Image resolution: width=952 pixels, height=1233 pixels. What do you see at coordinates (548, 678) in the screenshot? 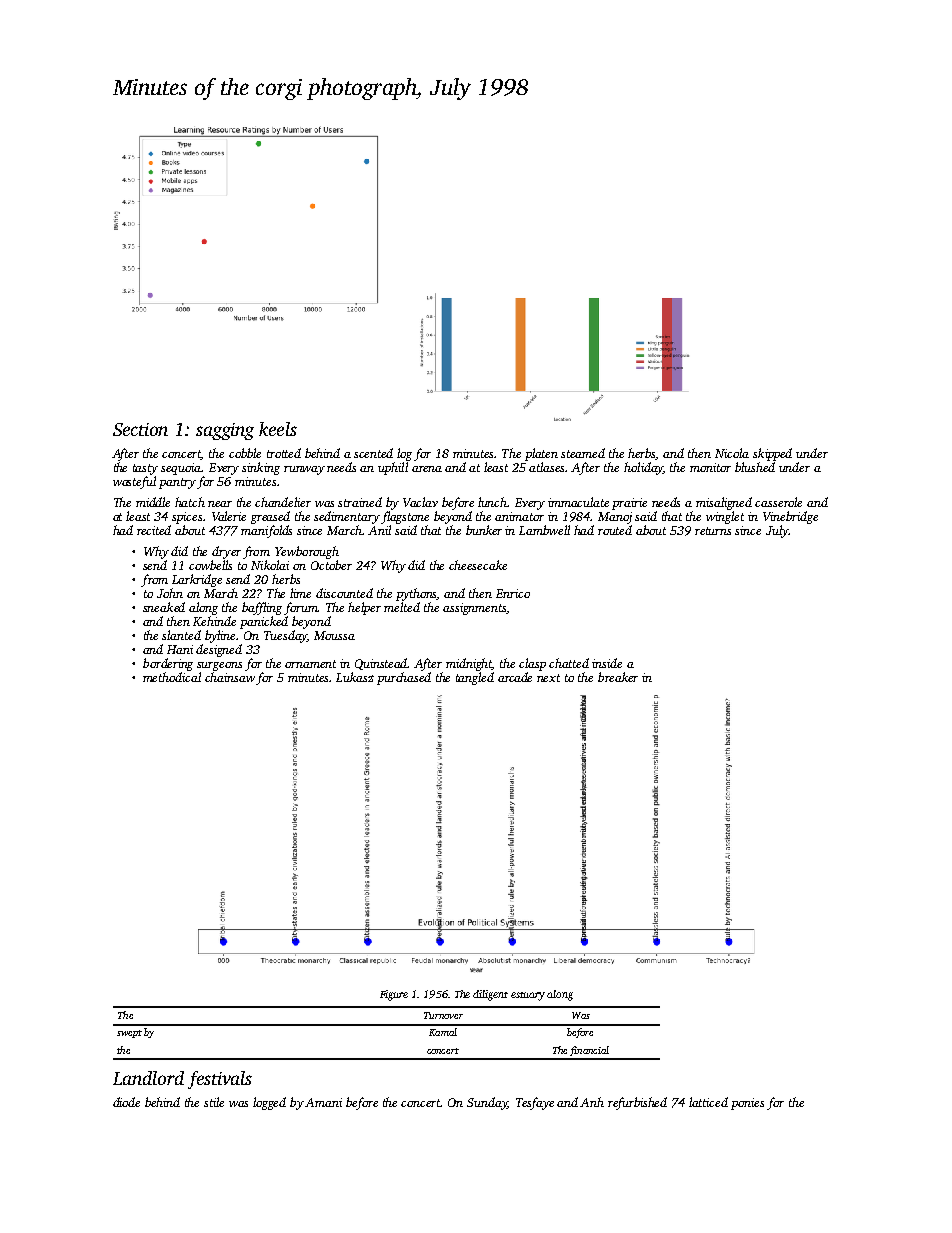
I see `next` at bounding box center [548, 678].
